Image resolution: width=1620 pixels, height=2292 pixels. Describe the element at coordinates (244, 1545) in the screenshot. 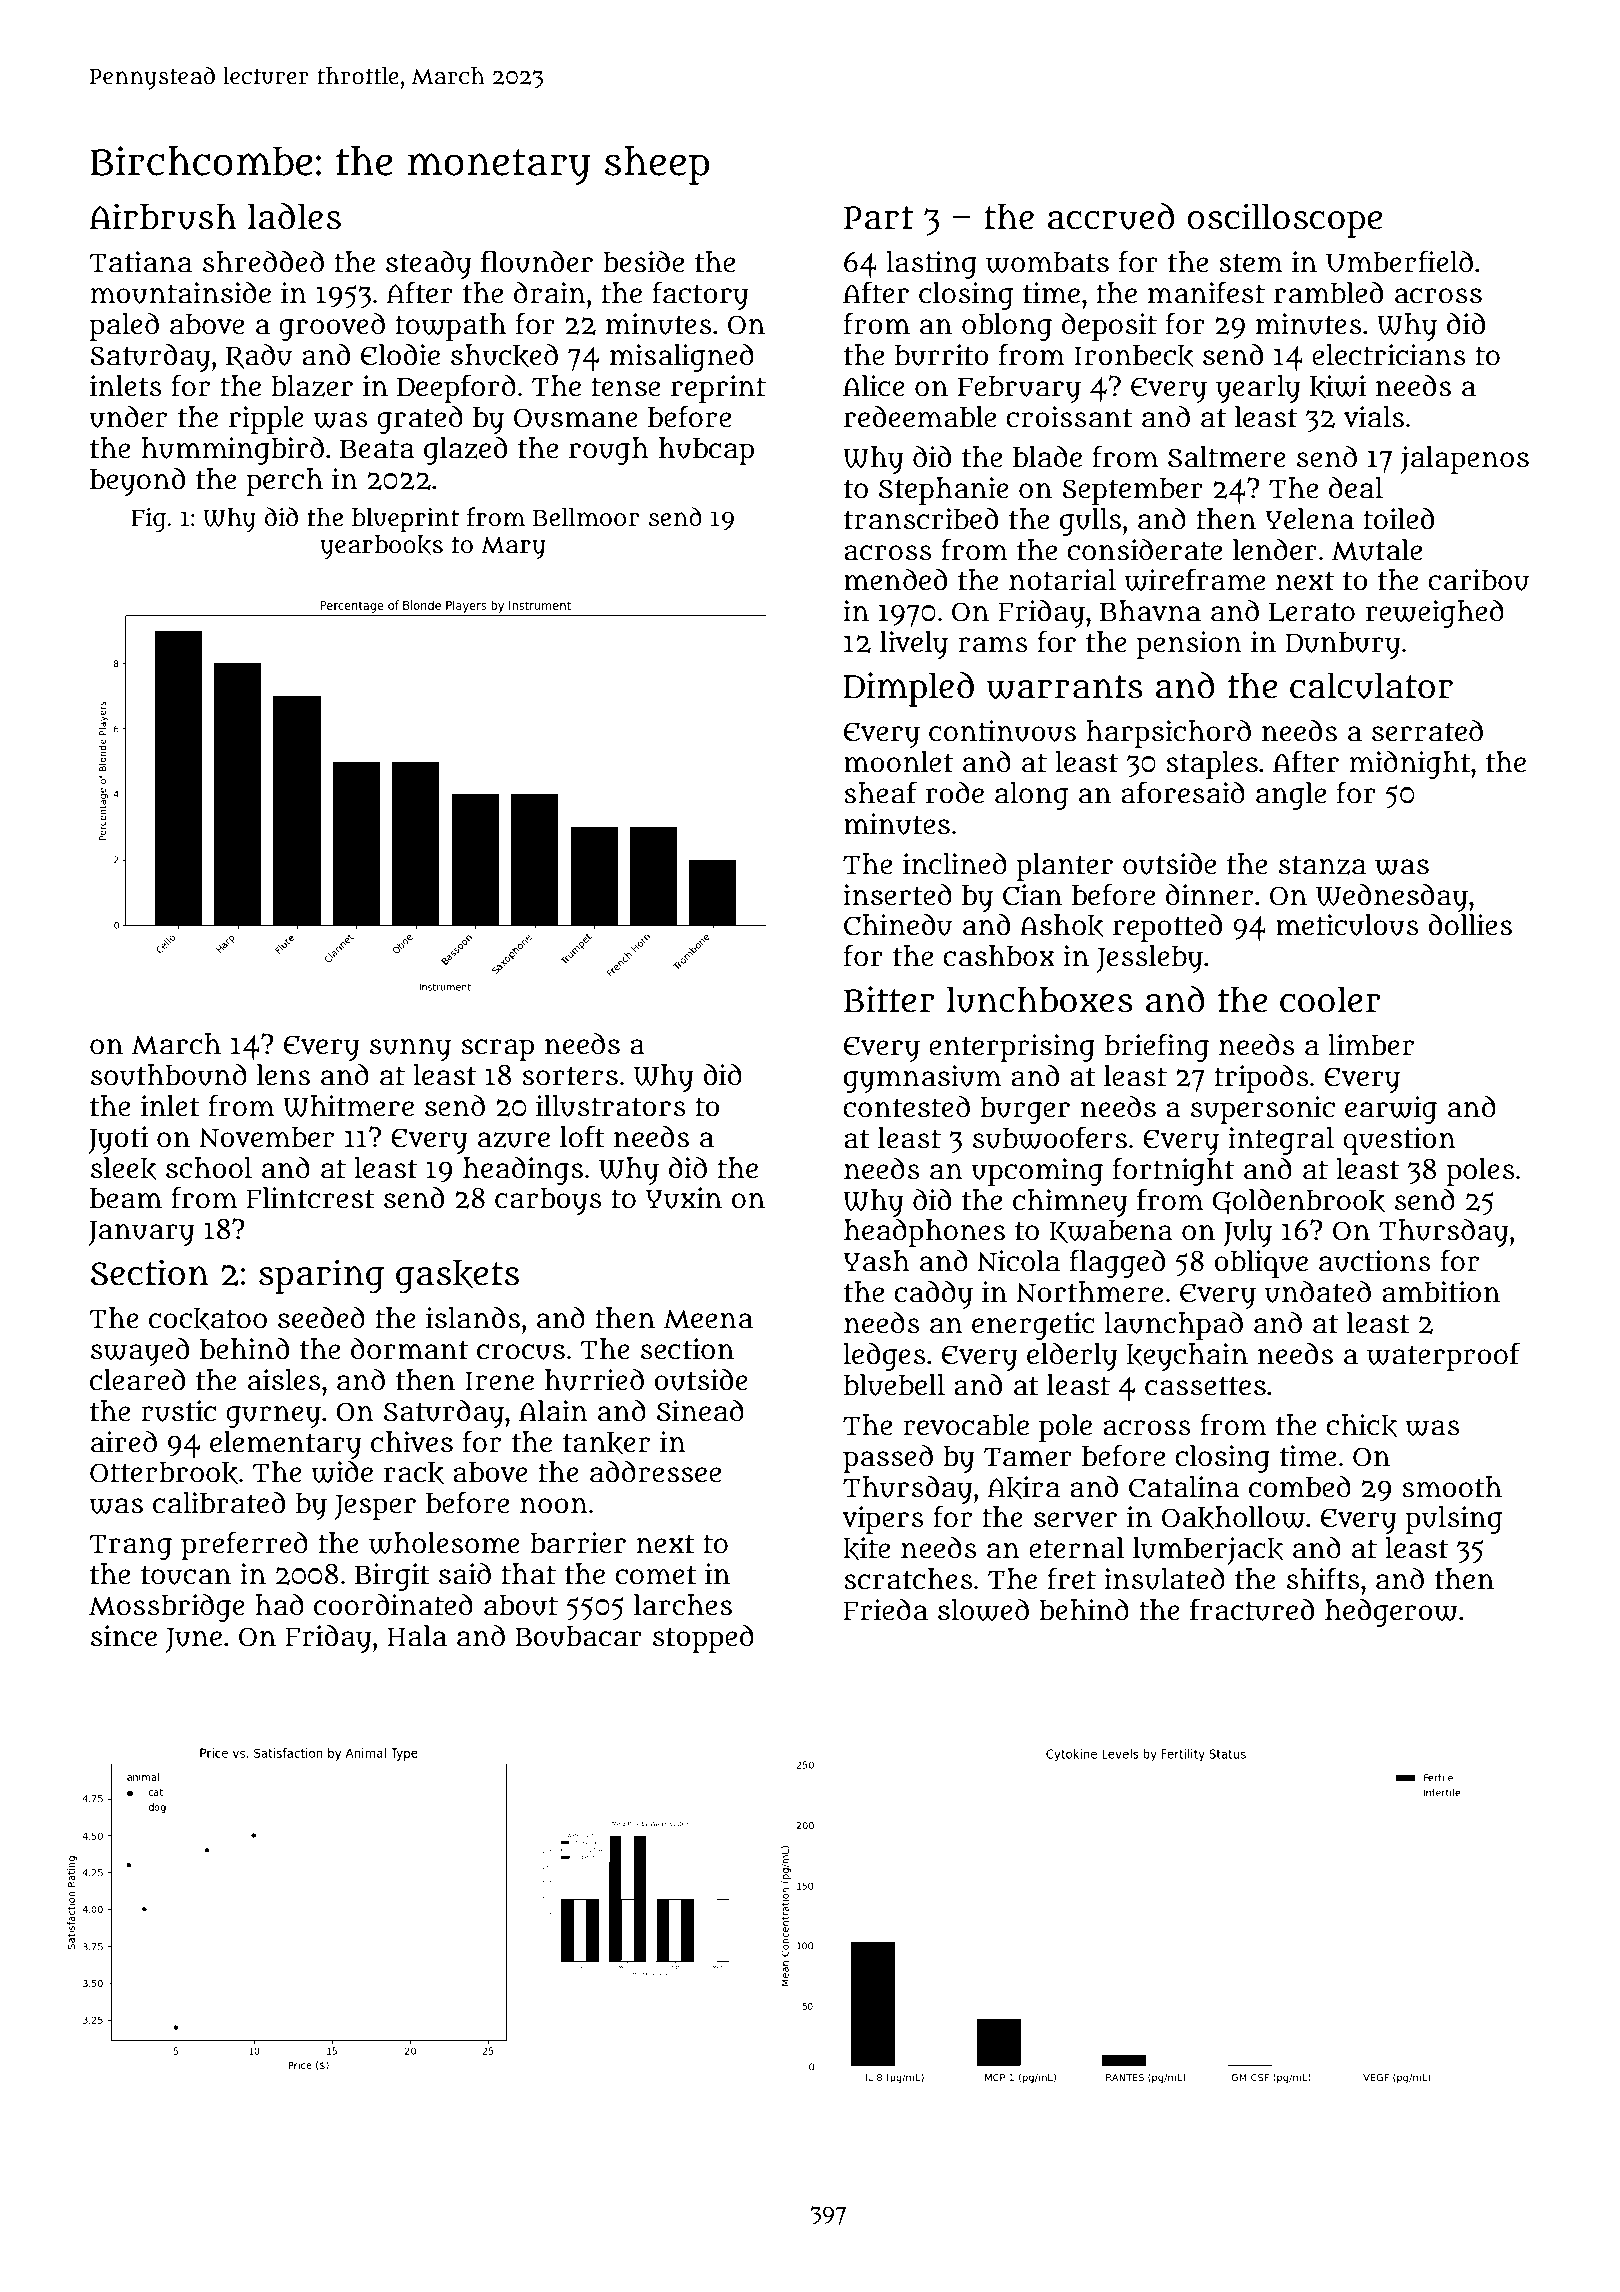

I see `preferred` at that location.
